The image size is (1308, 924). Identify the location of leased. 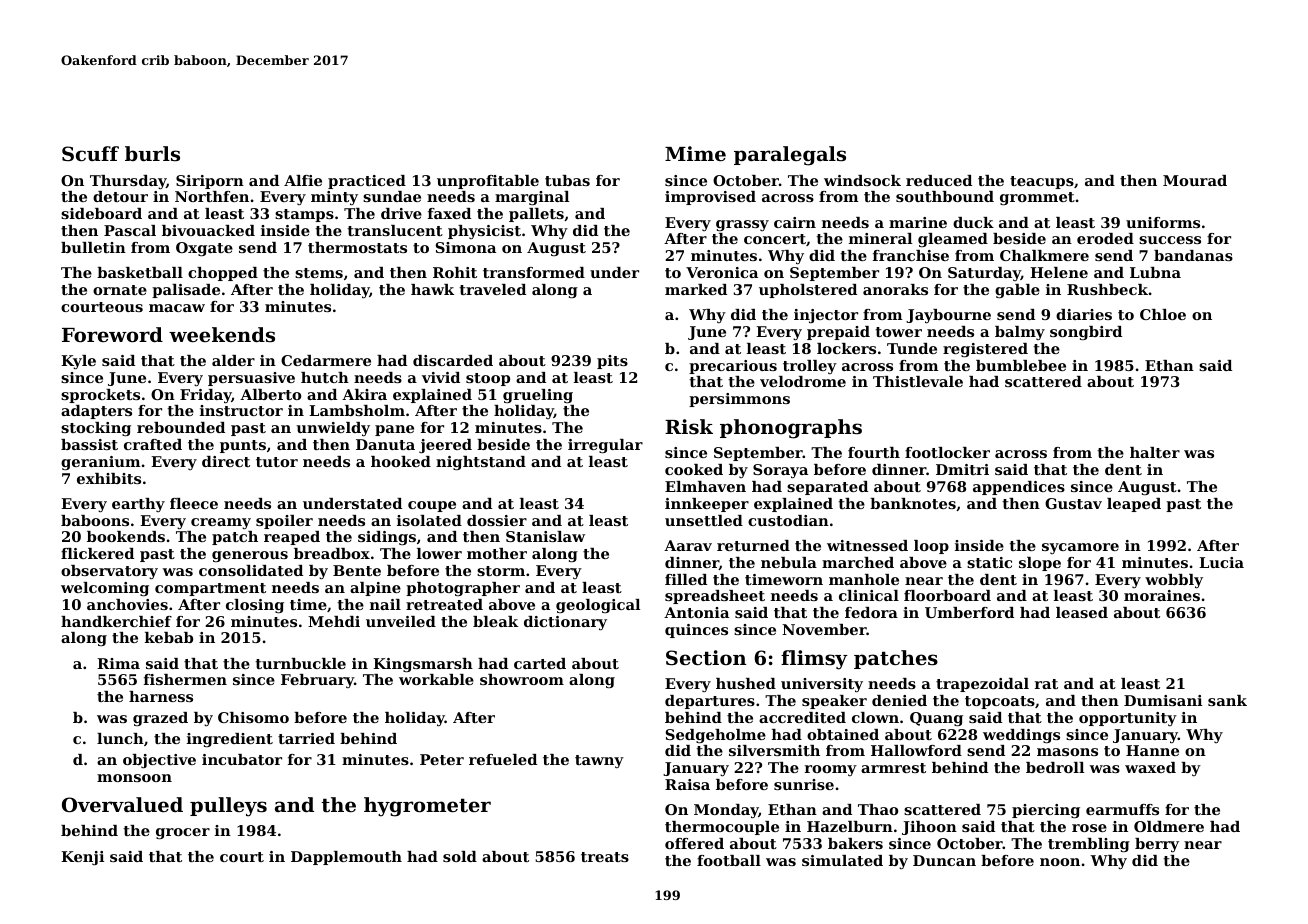
(1082, 612).
